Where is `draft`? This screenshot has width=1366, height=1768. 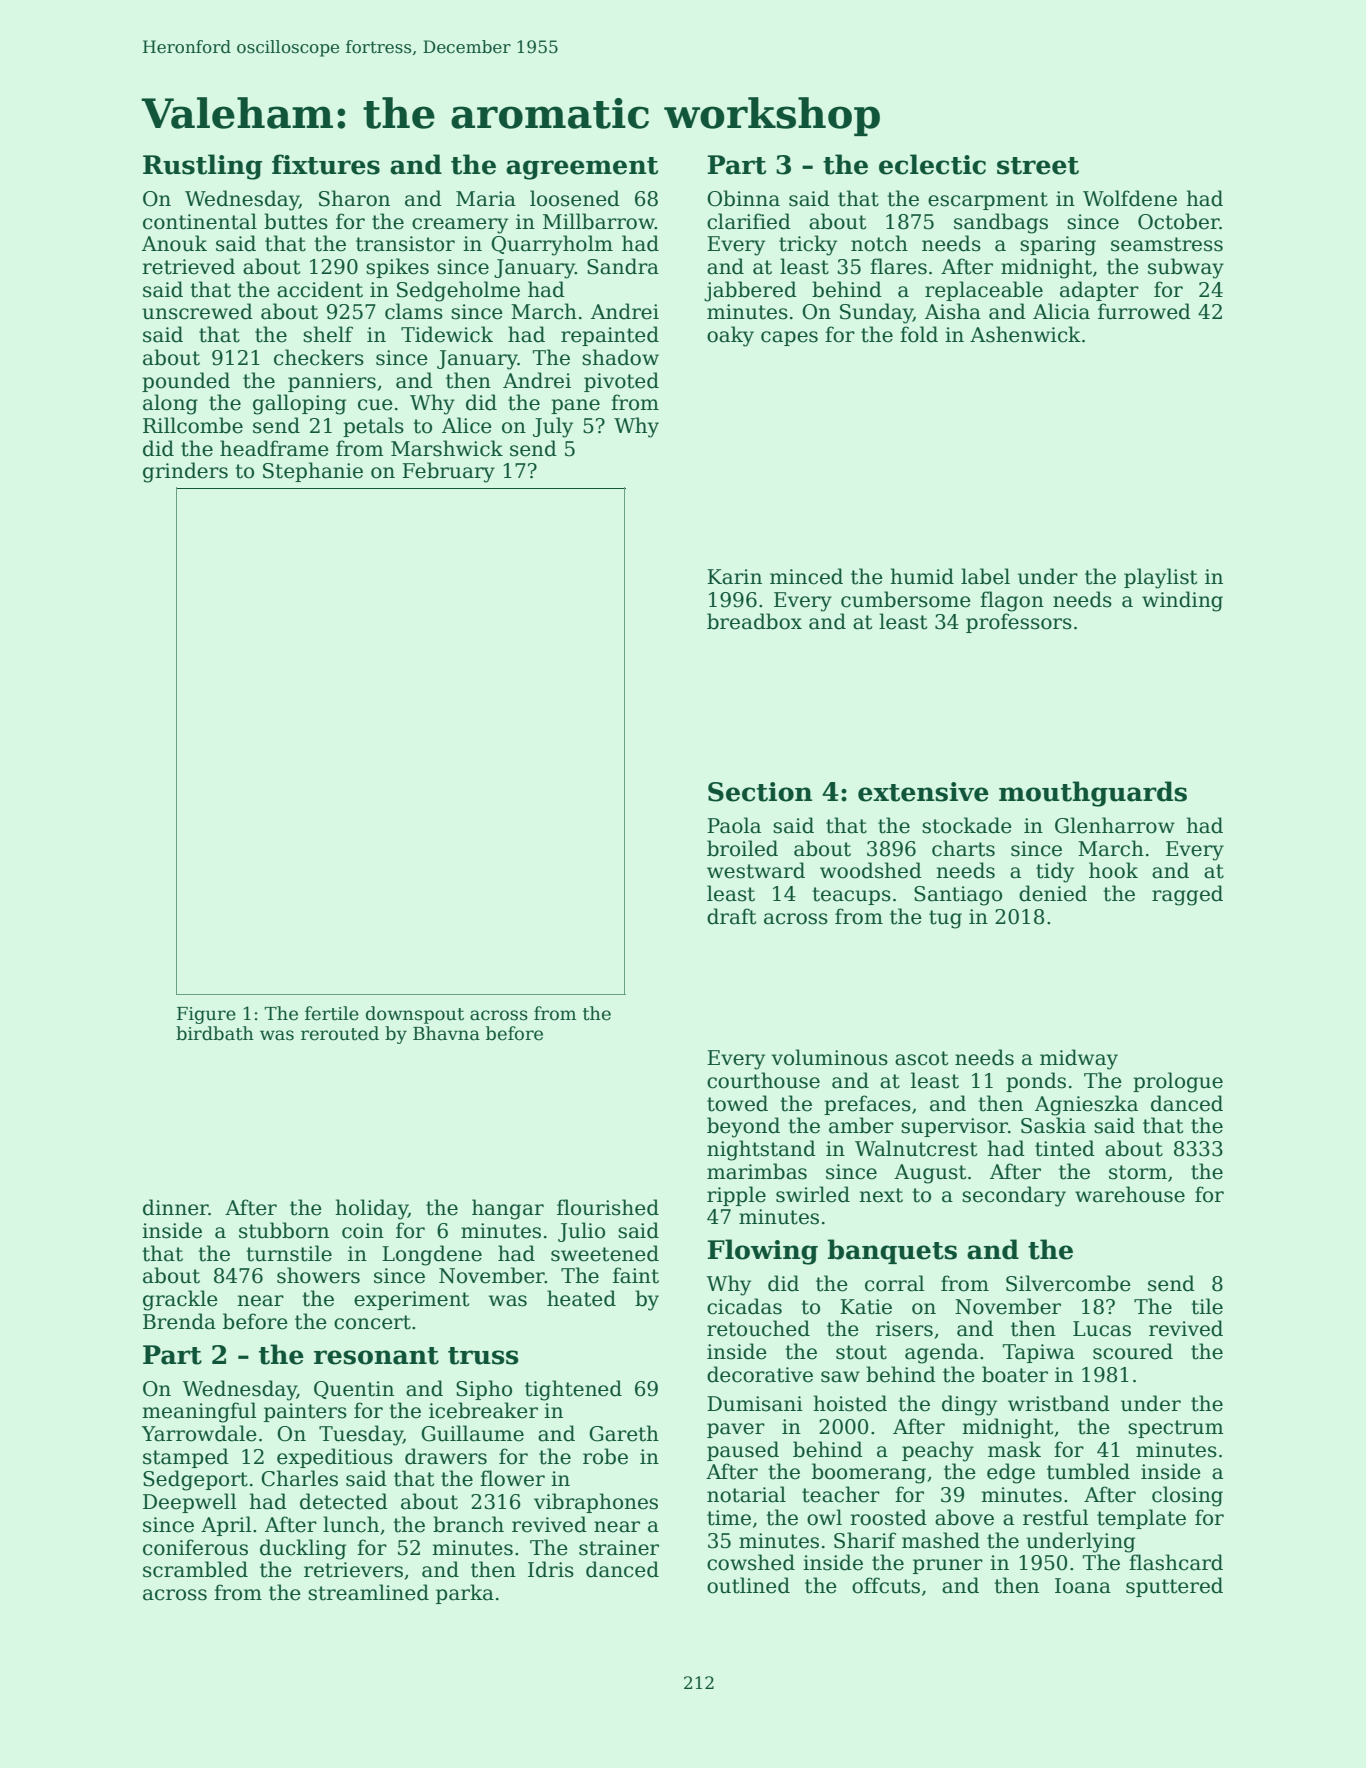
draft is located at coordinates (731, 916).
